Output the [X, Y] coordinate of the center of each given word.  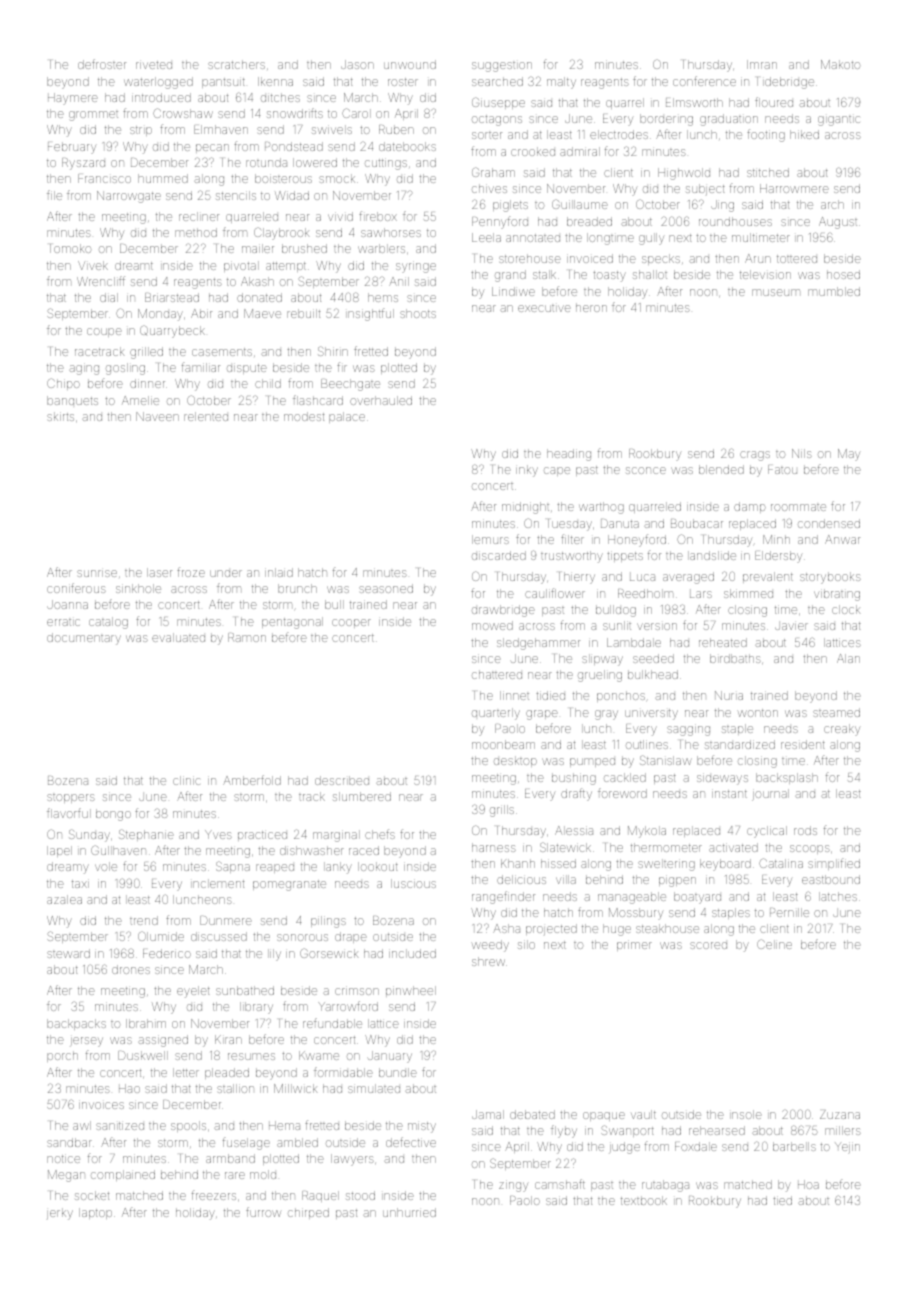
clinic [186, 780]
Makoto [840, 64]
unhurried [409, 1212]
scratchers [236, 64]
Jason [357, 64]
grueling [600, 676]
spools [188, 1126]
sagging [688, 730]
